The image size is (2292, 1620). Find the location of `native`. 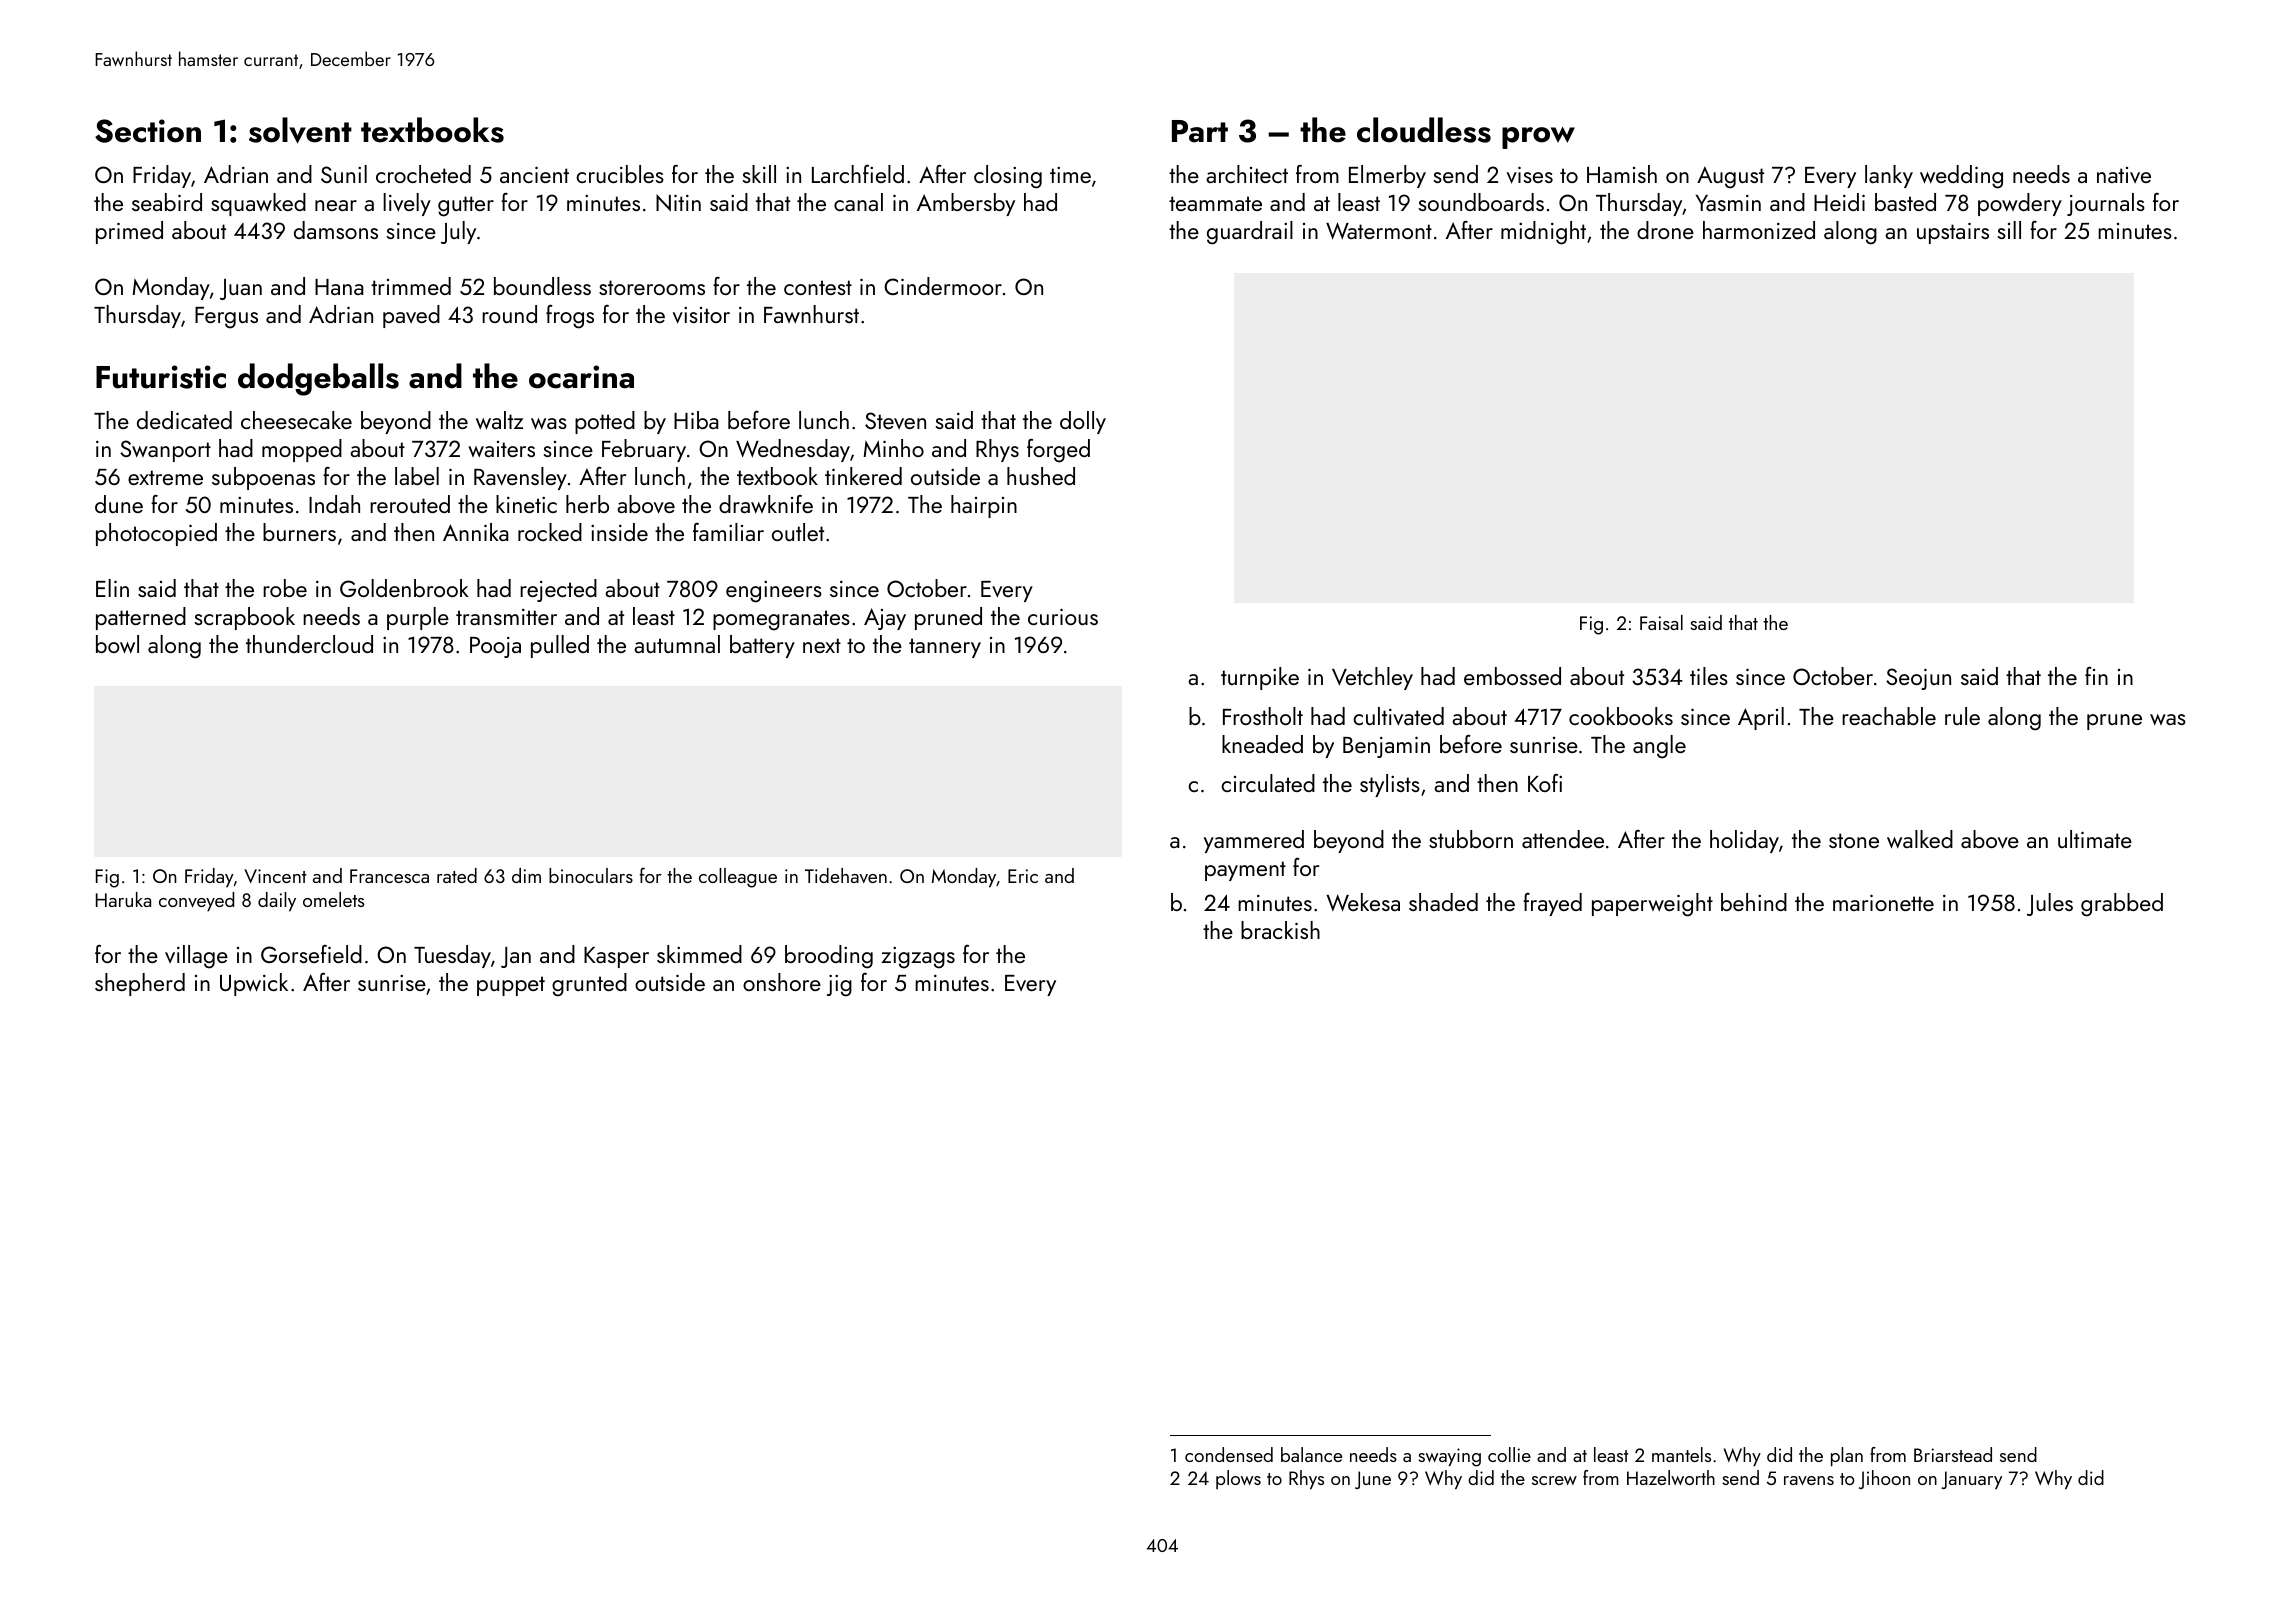

native is located at coordinates (2124, 175).
